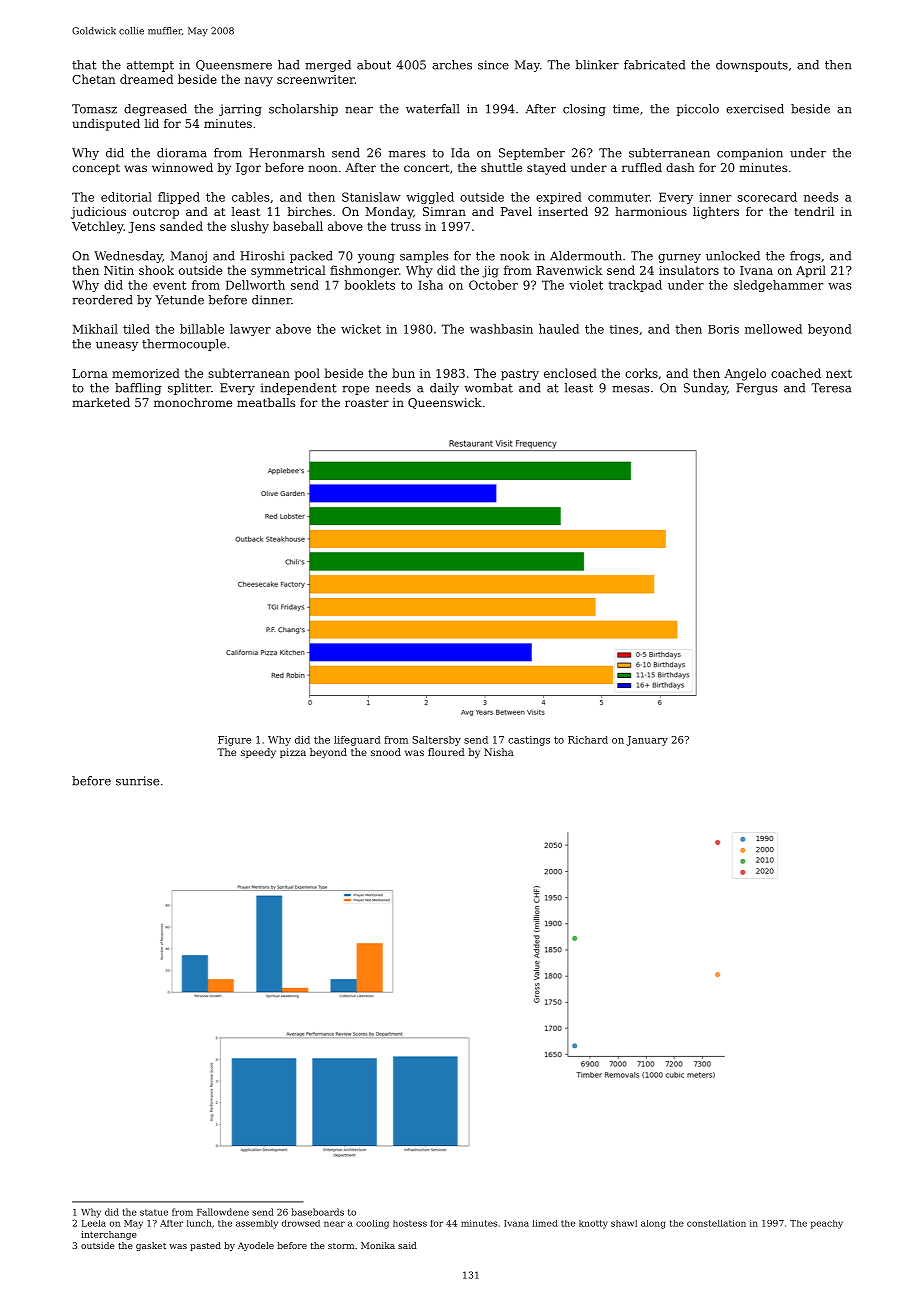  Describe the element at coordinates (529, 741) in the page. I see `castings` at that location.
